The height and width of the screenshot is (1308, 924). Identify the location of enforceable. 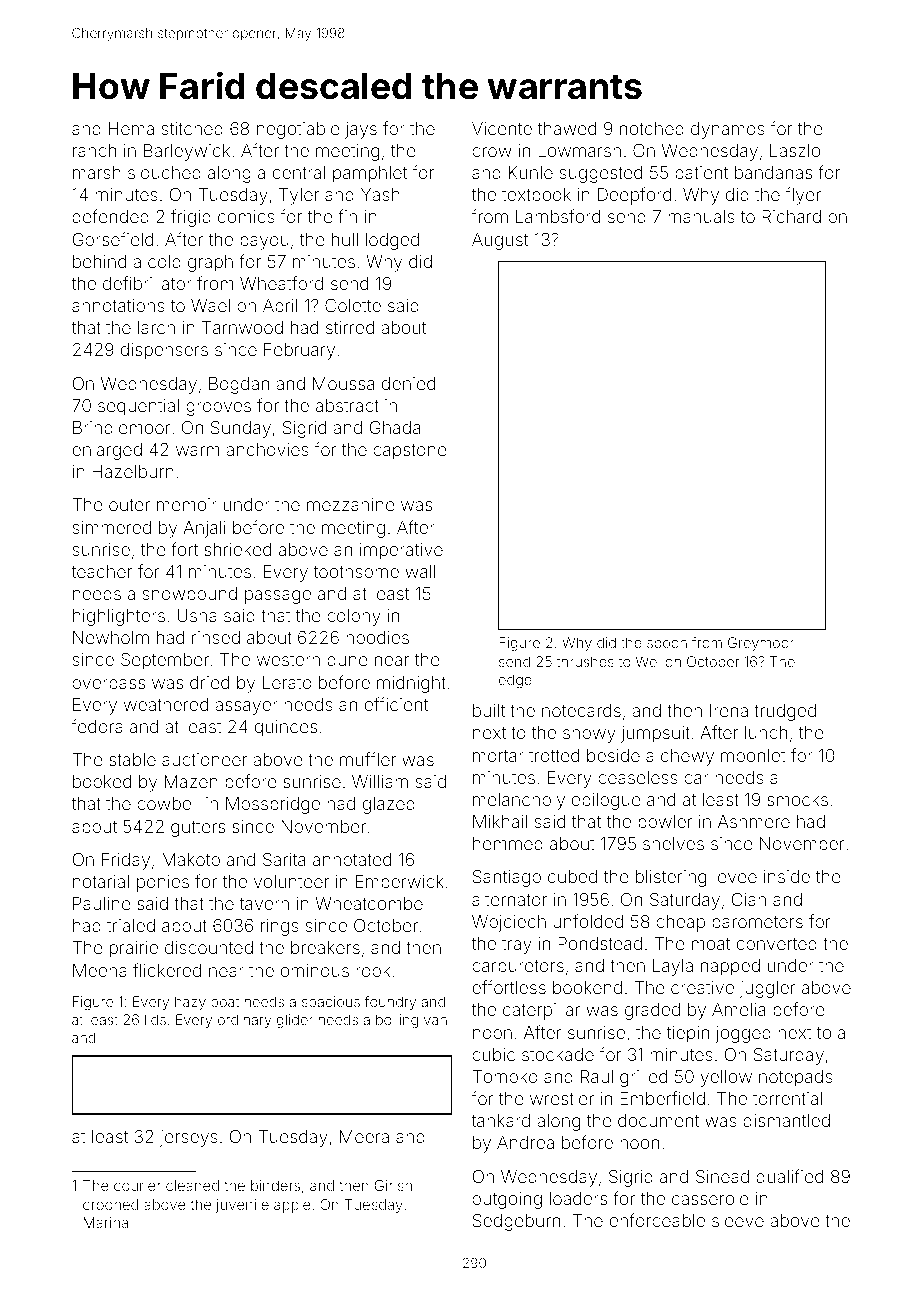
(657, 1220).
